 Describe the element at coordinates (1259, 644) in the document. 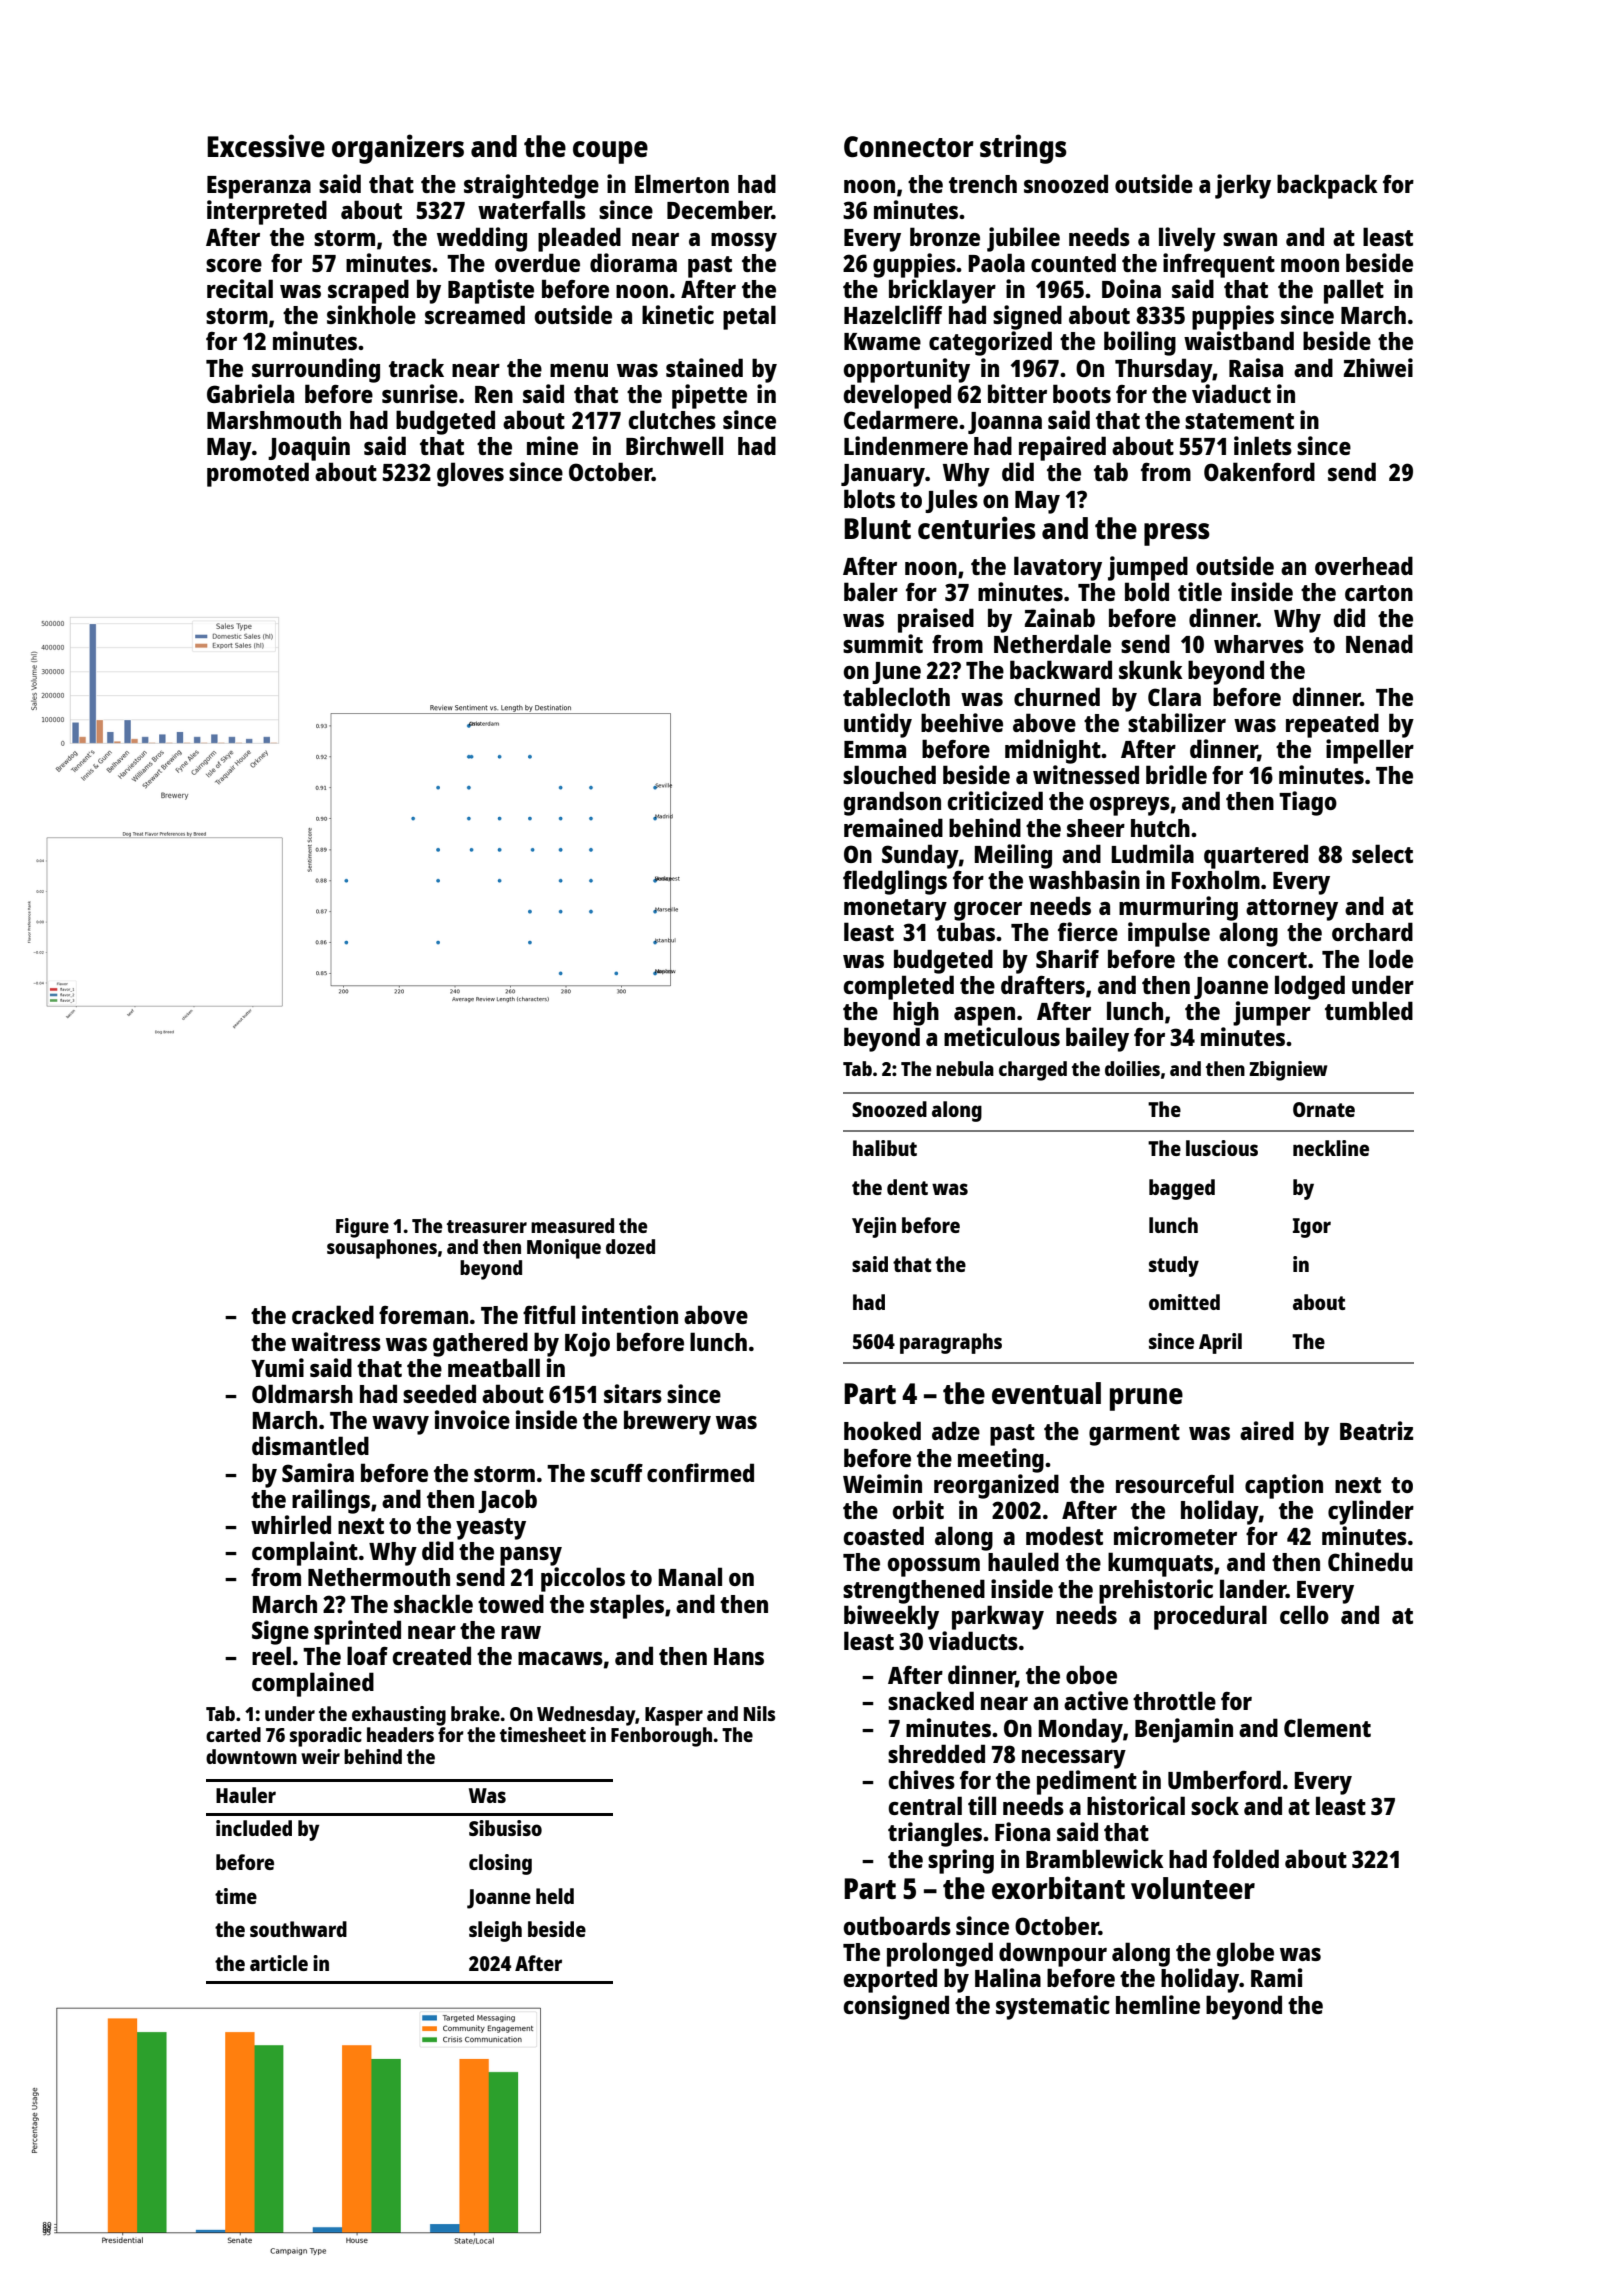

I see `wharves` at that location.
